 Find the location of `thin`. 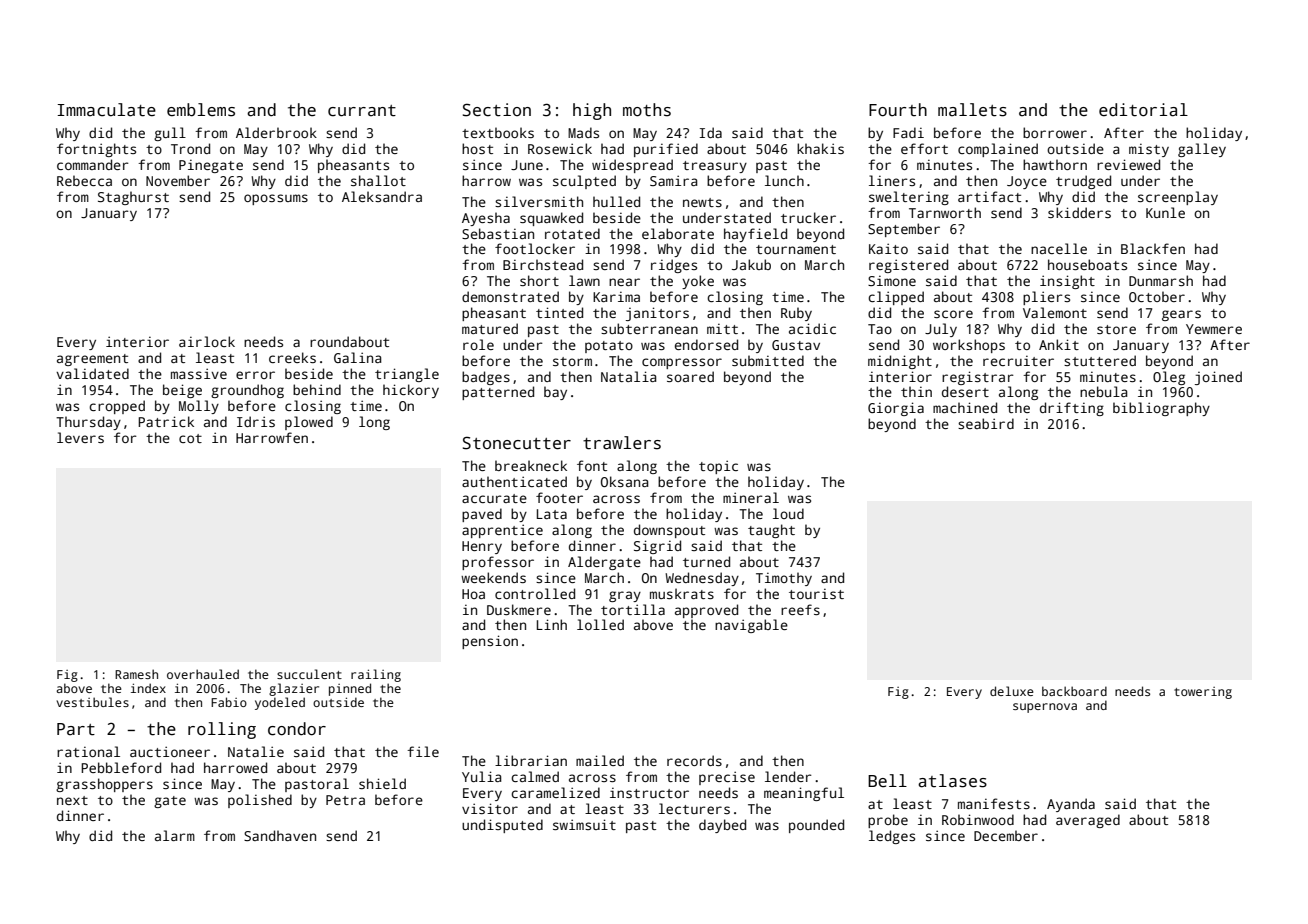

thin is located at coordinates (916, 391).
